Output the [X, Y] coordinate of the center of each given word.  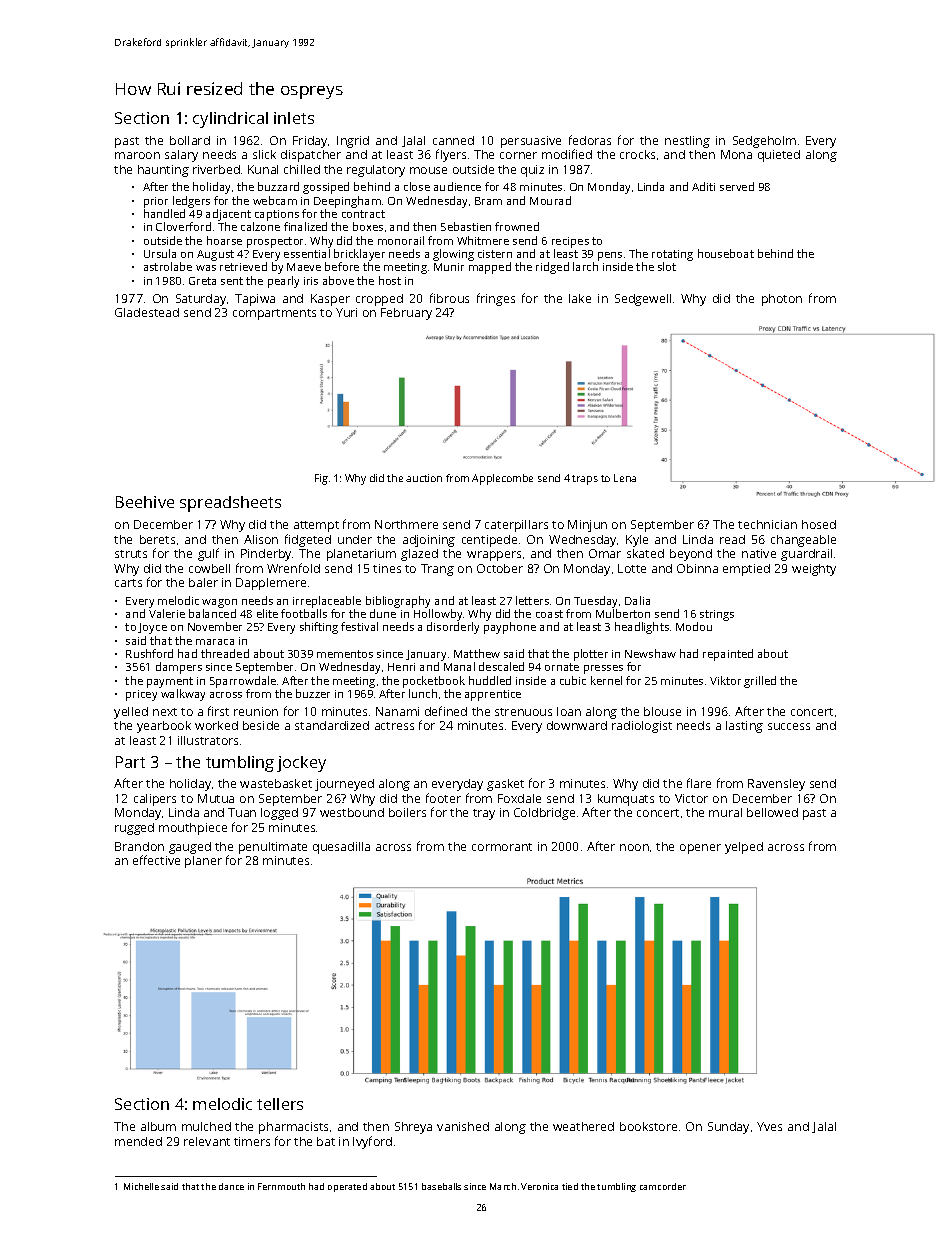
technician [767, 524]
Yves [769, 1126]
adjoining [429, 541]
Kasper [330, 300]
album [158, 1126]
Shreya [413, 1128]
